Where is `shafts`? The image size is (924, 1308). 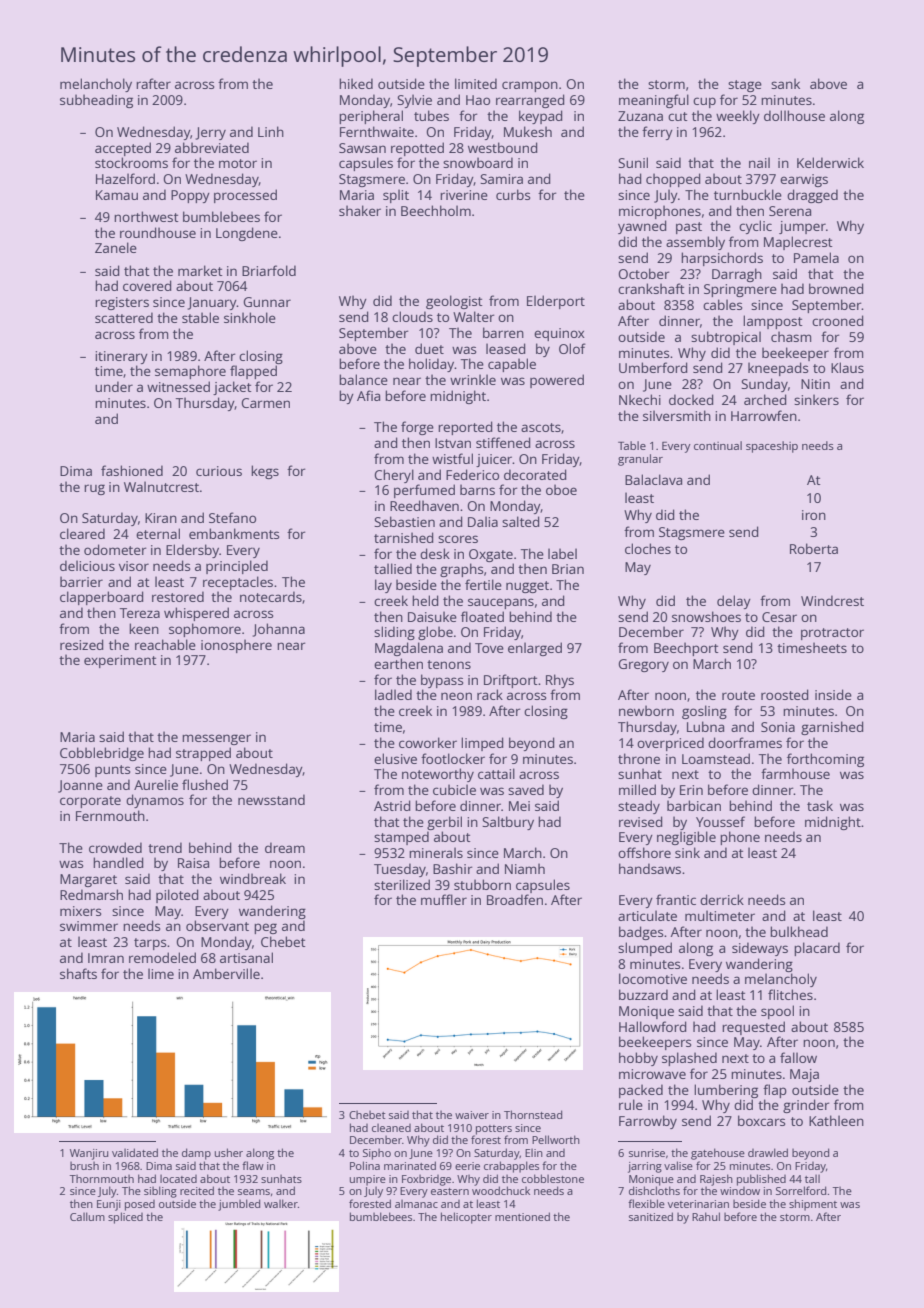 shafts is located at coordinates (78, 973).
